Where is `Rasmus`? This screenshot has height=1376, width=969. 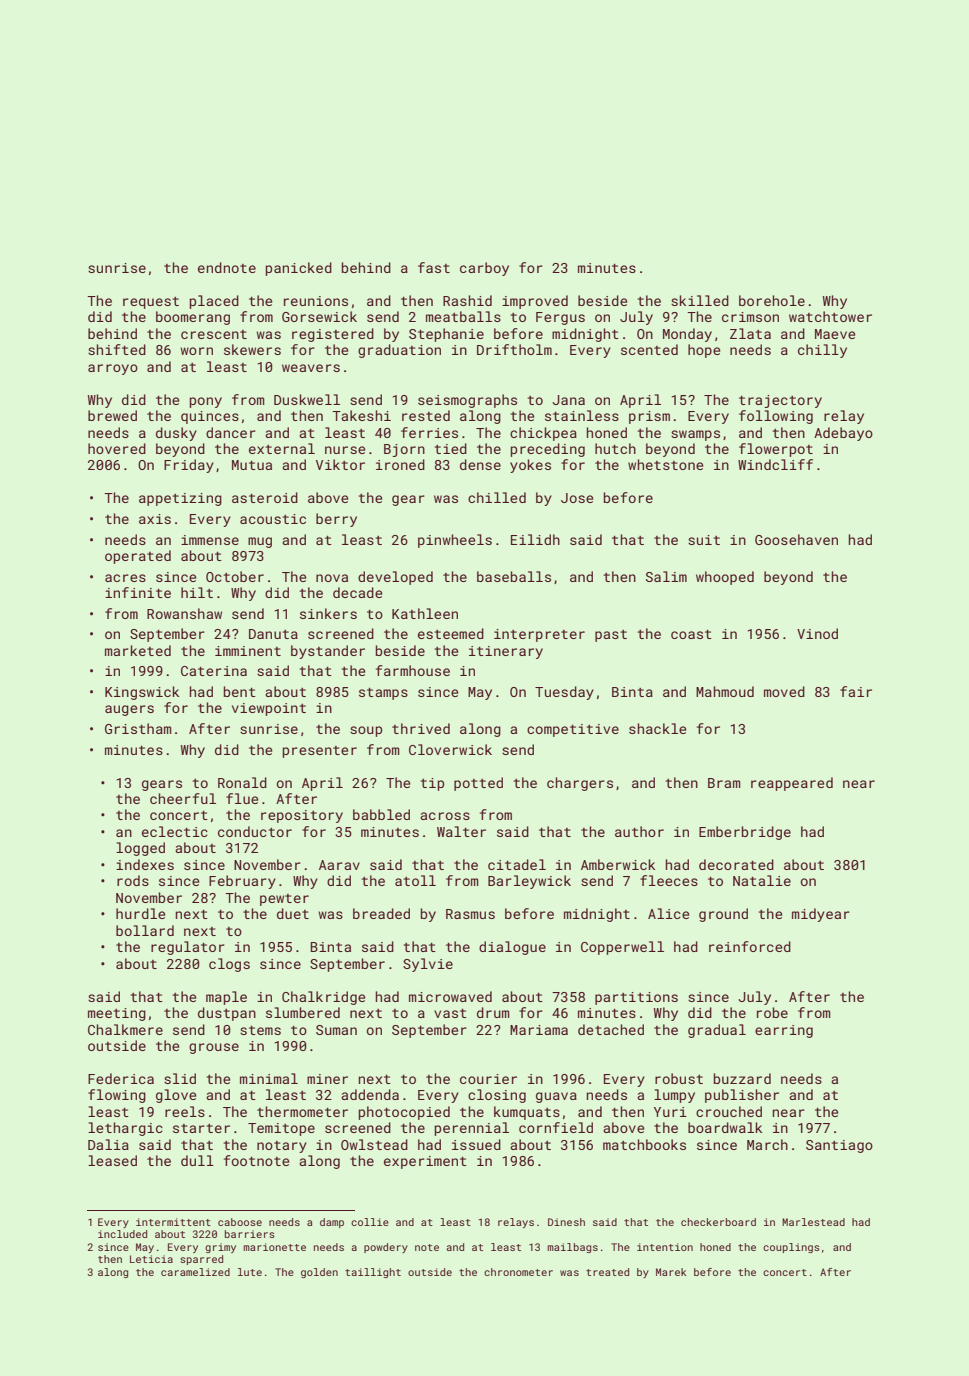 Rasmus is located at coordinates (470, 914).
